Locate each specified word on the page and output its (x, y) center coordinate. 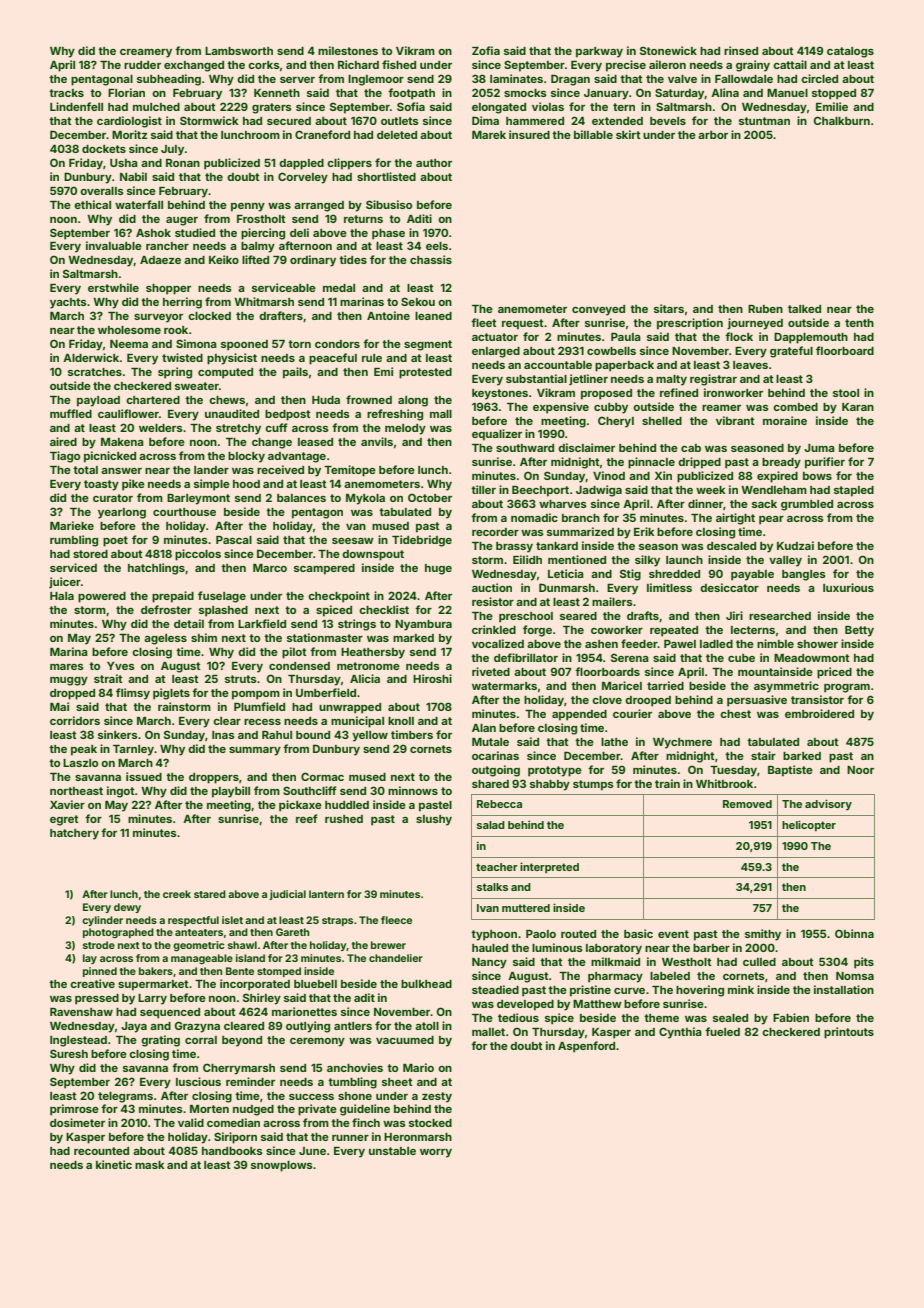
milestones (348, 50)
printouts (849, 1033)
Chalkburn (842, 120)
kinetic (114, 1164)
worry (436, 1153)
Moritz (129, 134)
